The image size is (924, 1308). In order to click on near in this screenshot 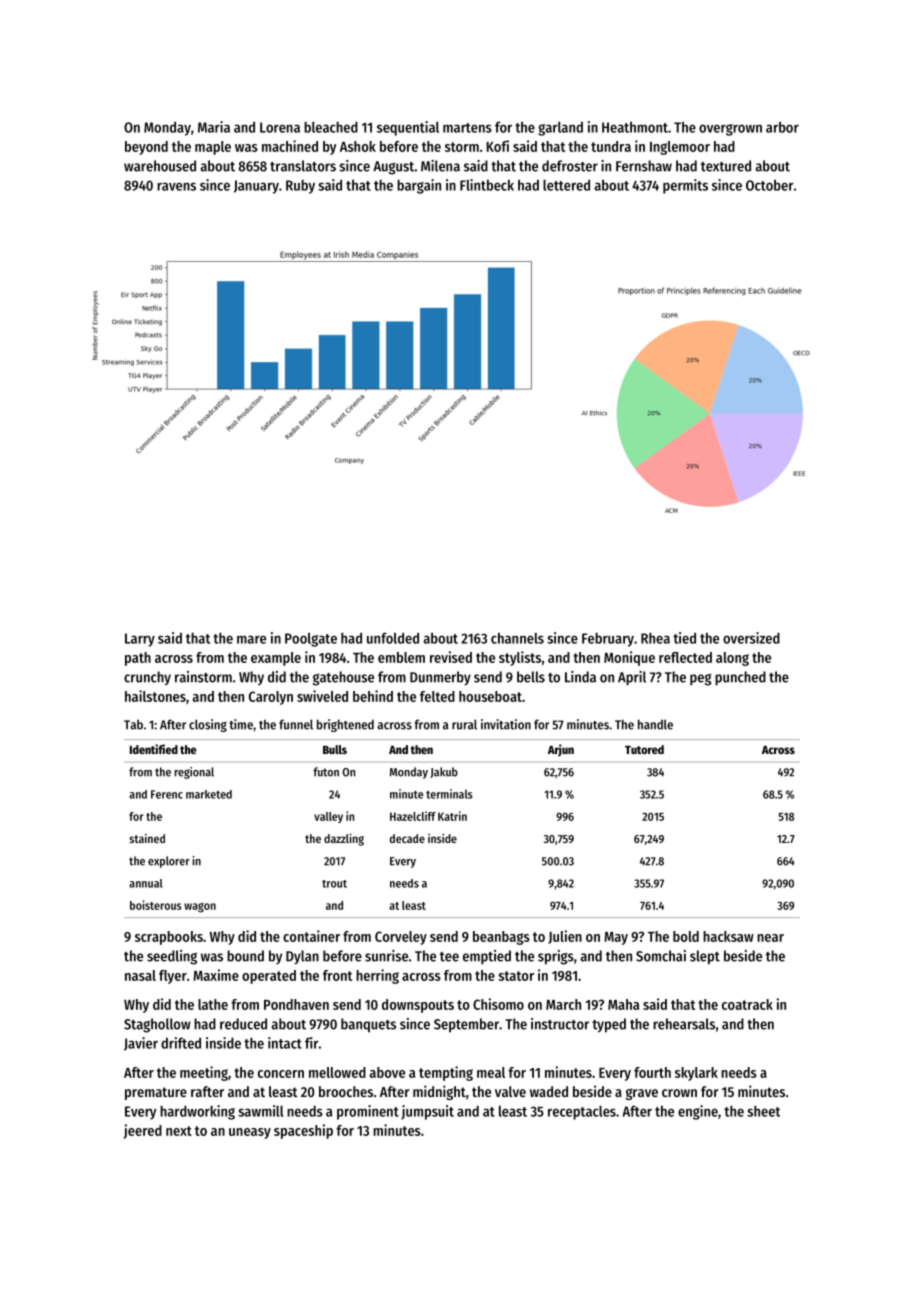, I will do `click(770, 938)`.
